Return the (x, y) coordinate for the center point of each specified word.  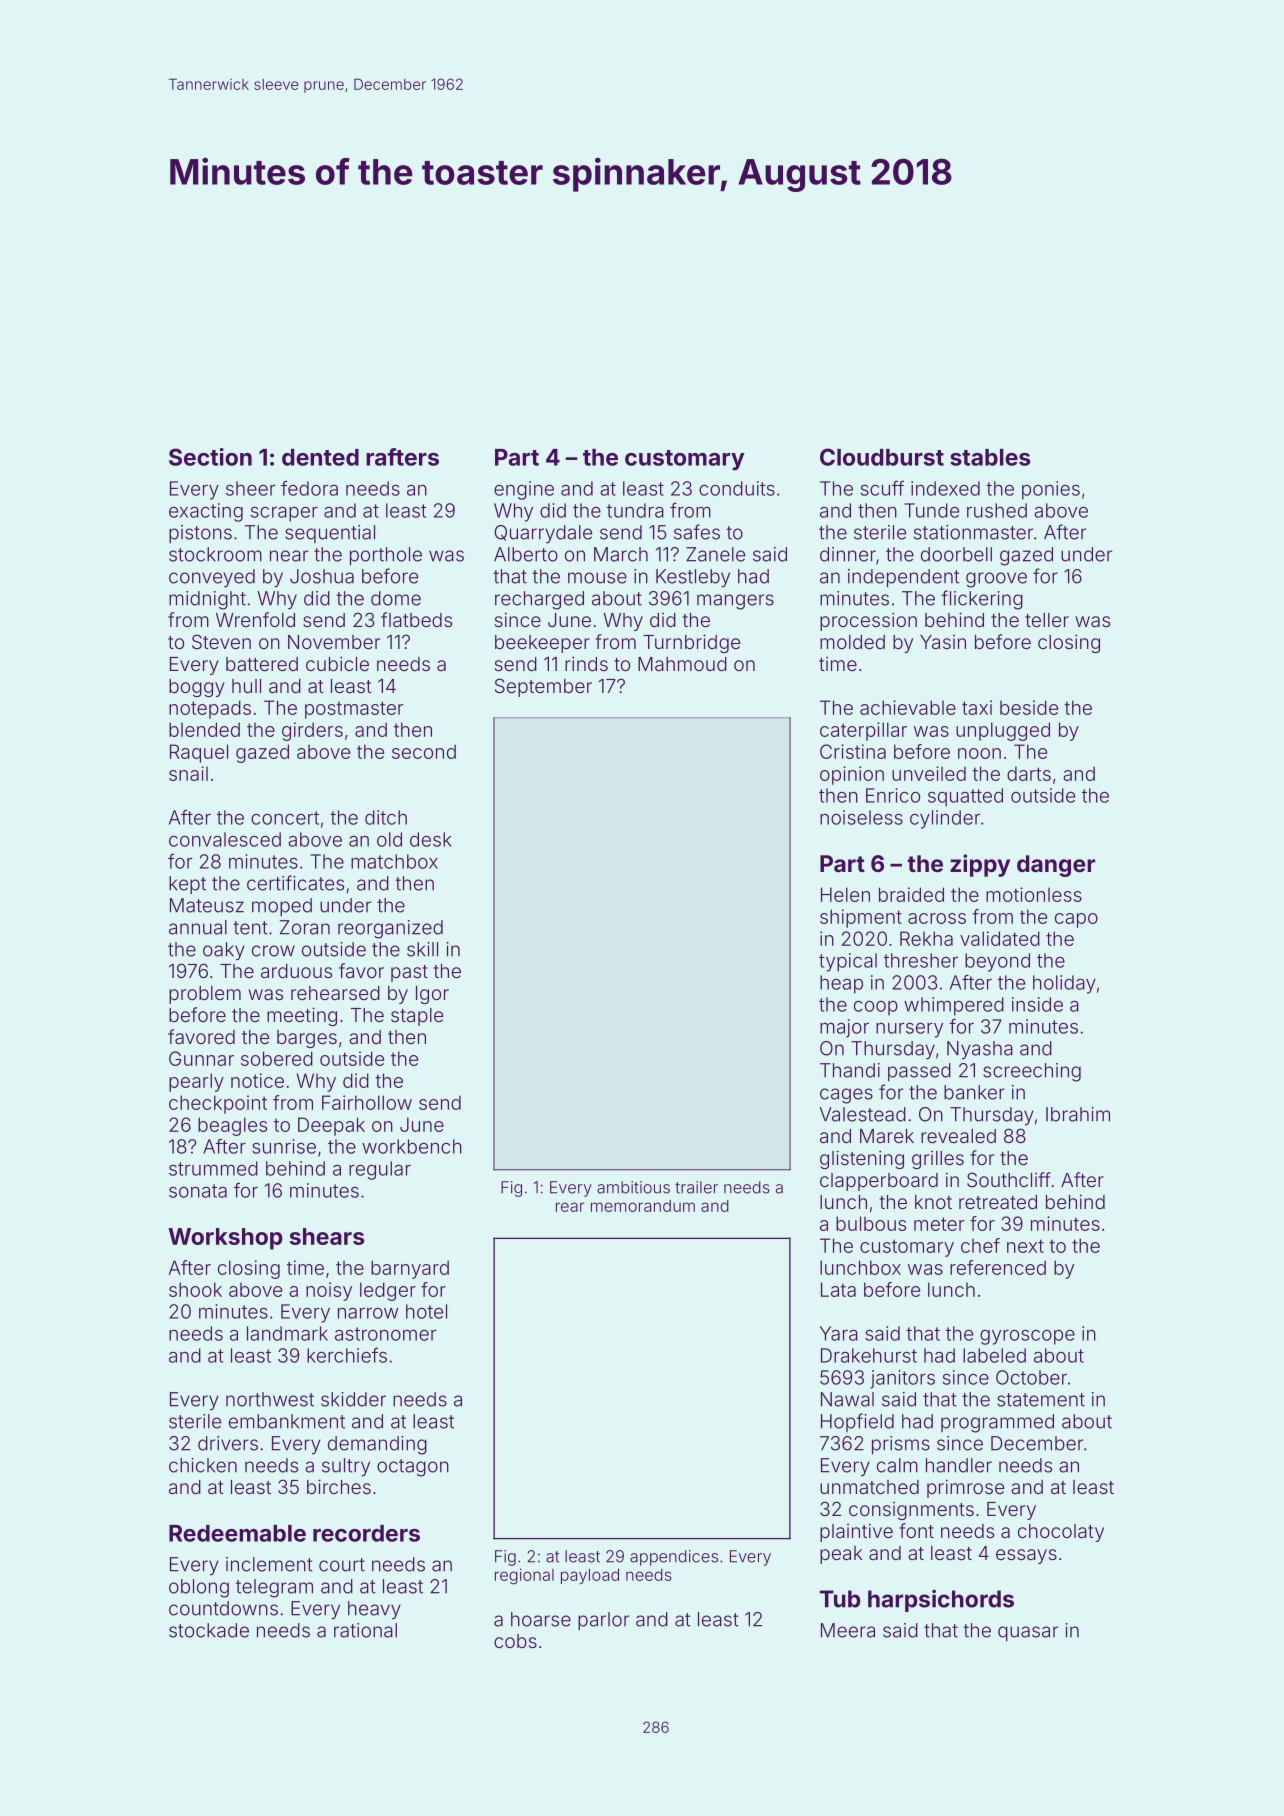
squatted (965, 797)
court (342, 1565)
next (1025, 1246)
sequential (330, 534)
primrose (965, 1488)
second (424, 751)
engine (524, 490)
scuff (882, 488)
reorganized (390, 929)
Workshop (225, 1239)
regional (524, 1576)
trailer (696, 1187)
